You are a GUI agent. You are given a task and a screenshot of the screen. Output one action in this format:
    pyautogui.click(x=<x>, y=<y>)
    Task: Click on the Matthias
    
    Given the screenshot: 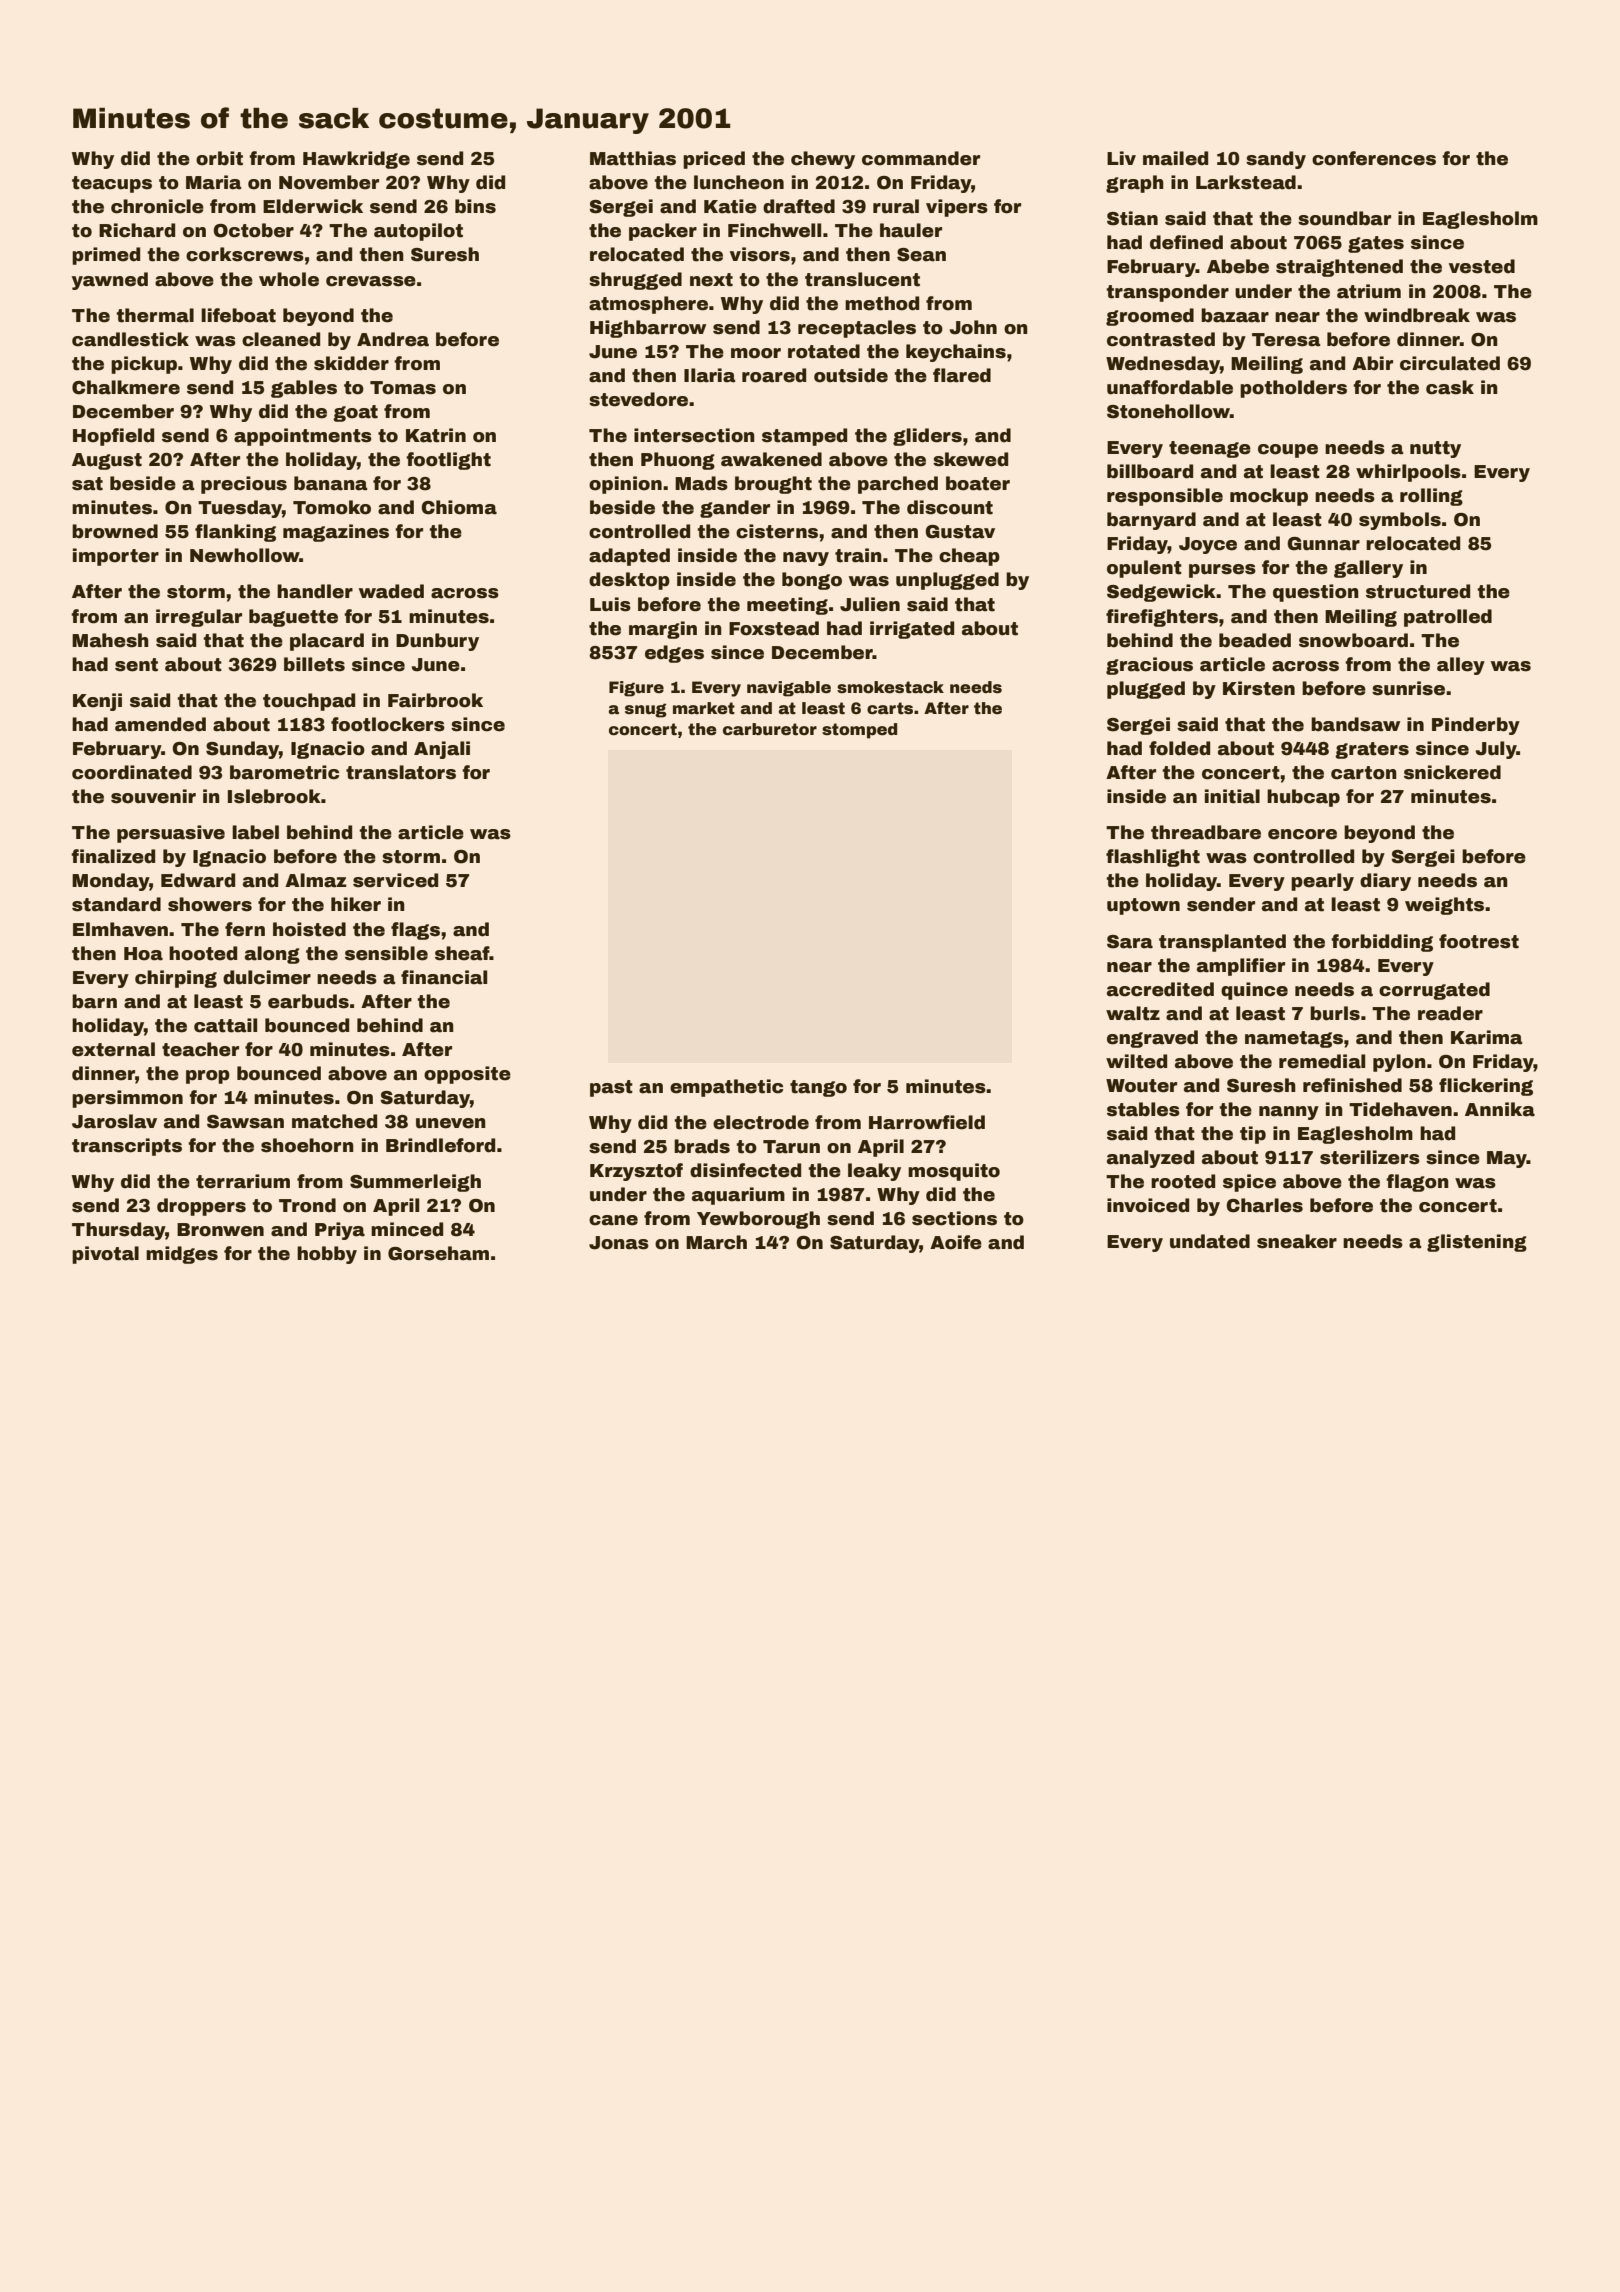 What is the action you would take?
    pyautogui.click(x=633, y=158)
